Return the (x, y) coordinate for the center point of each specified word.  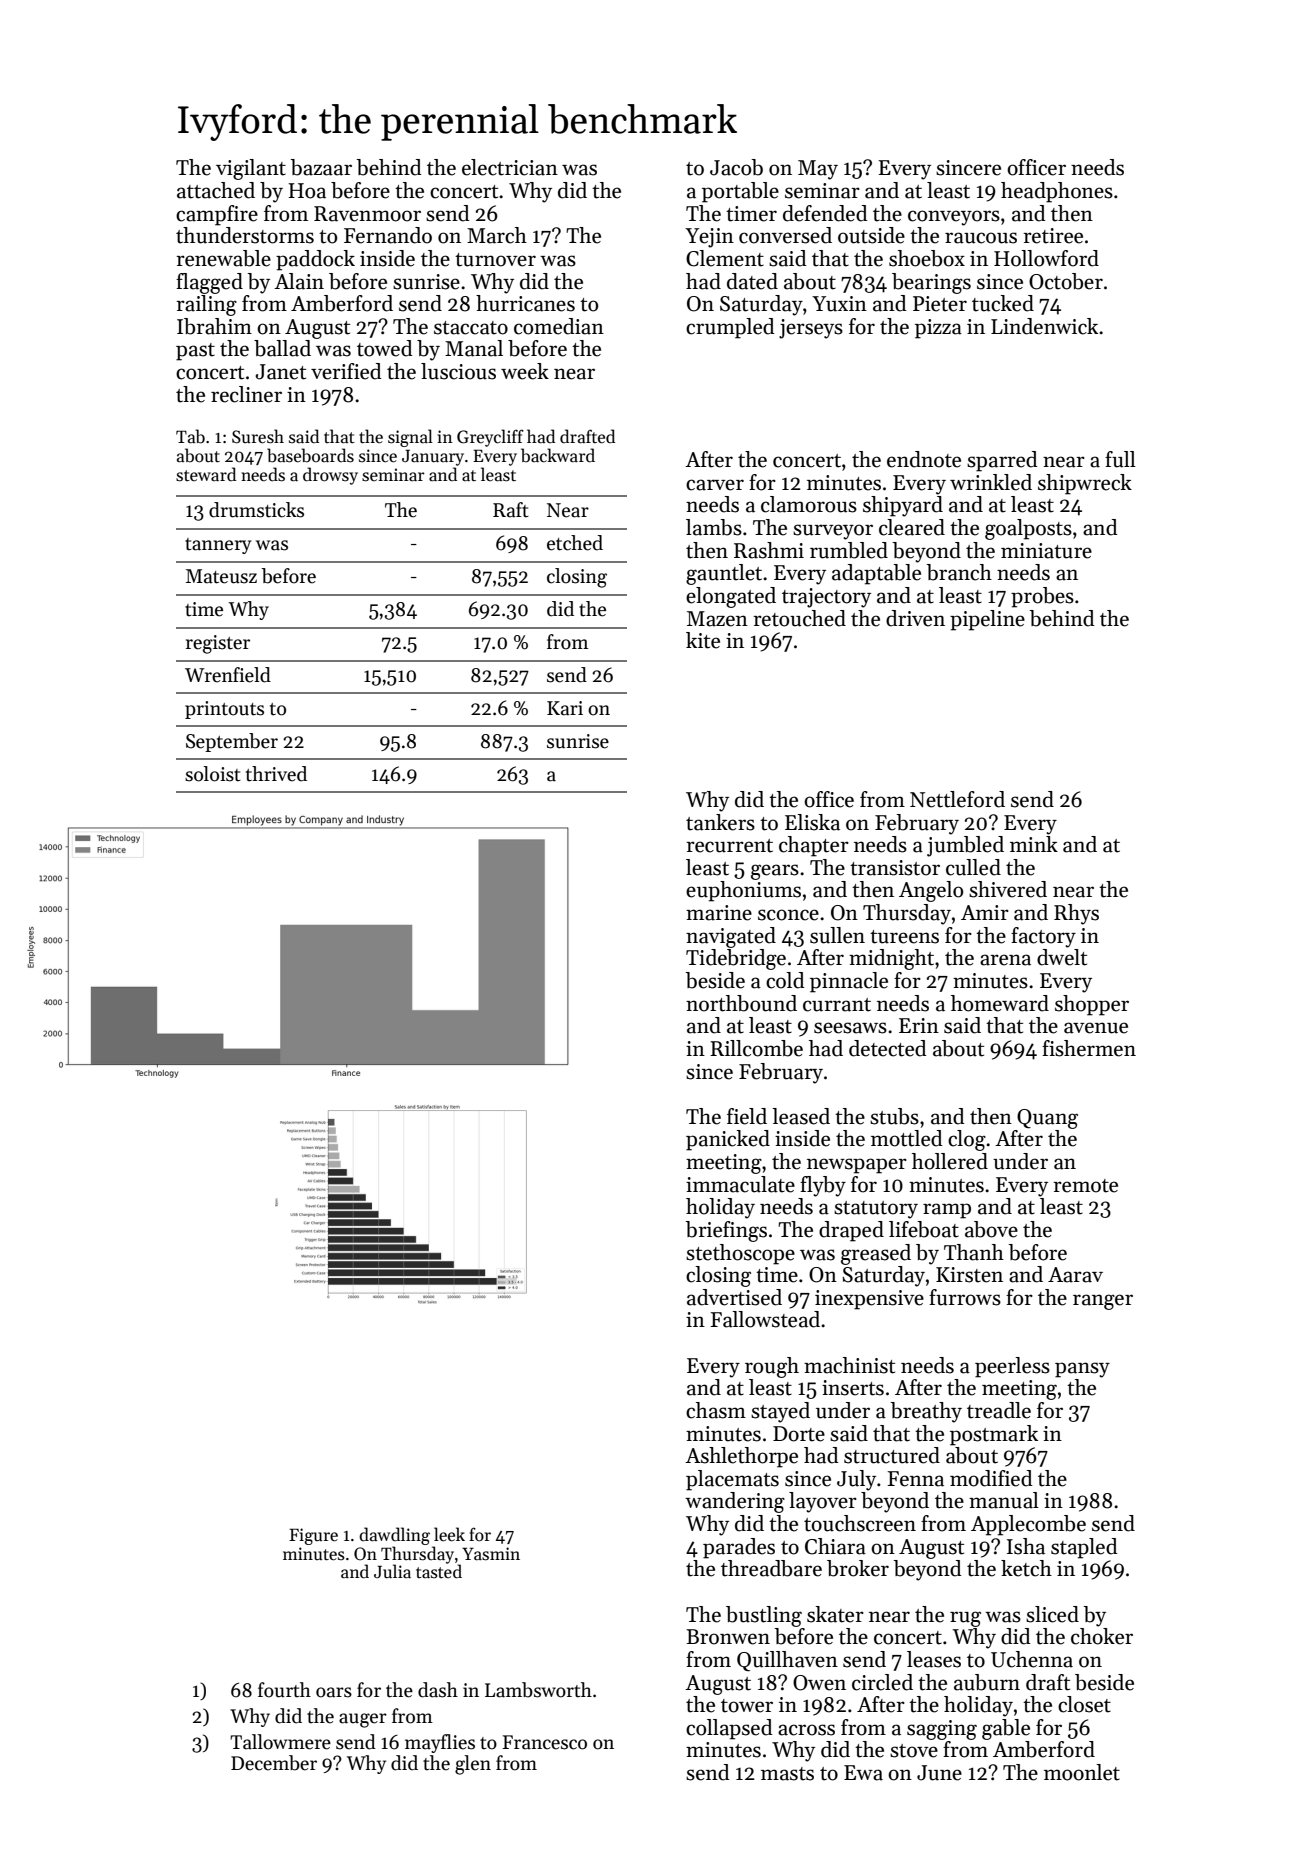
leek (449, 1534)
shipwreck (1085, 484)
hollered (950, 1161)
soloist (213, 774)
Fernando (388, 235)
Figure (313, 1536)
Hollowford (1046, 258)
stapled (1084, 1548)
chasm (716, 1410)
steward (206, 474)
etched (575, 543)
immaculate (740, 1184)
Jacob (736, 167)
